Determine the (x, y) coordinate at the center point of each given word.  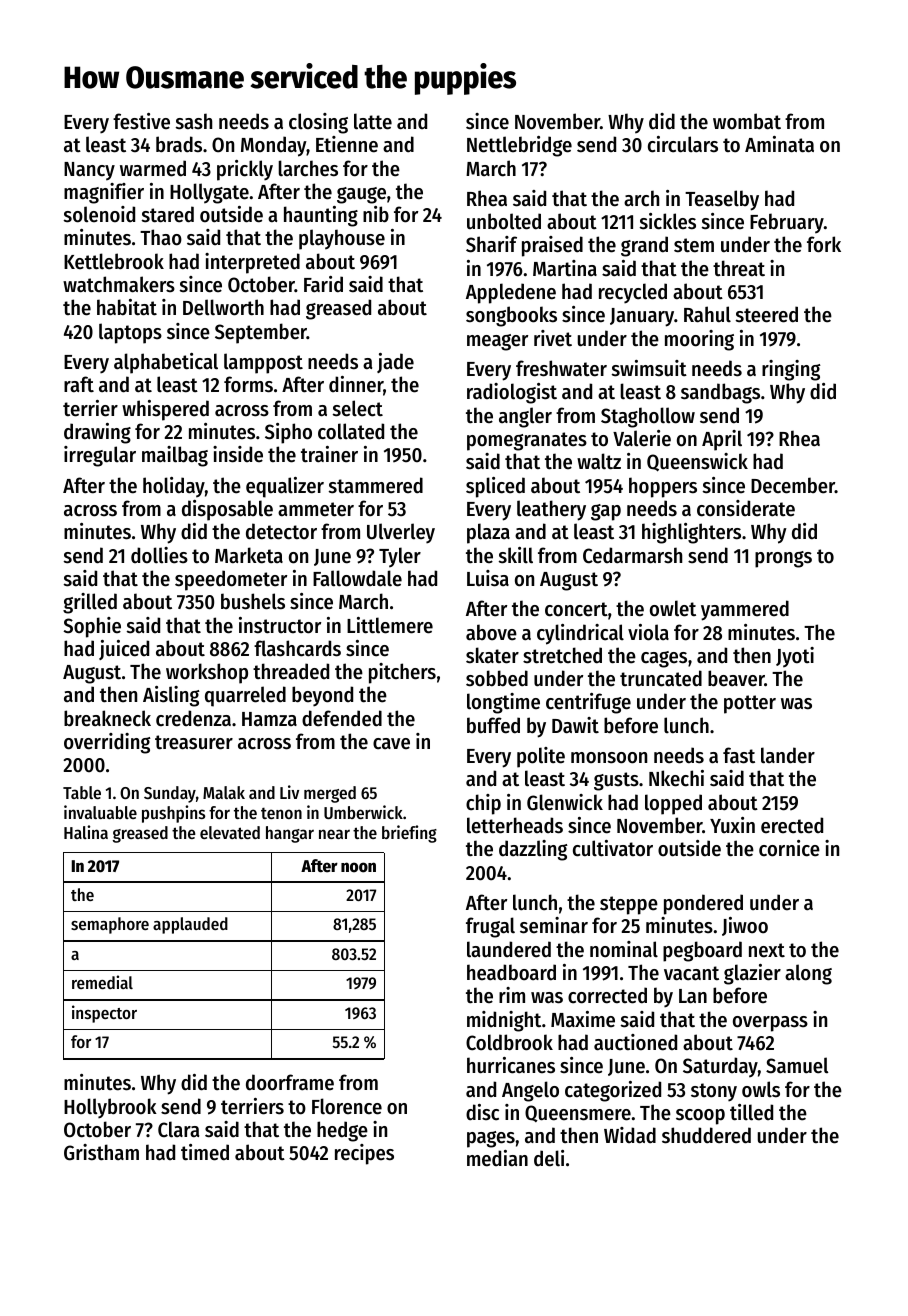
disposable (227, 510)
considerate (746, 508)
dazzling (533, 850)
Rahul (707, 314)
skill (516, 555)
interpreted (252, 263)
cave (391, 744)
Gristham (101, 1152)
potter (750, 704)
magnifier (104, 193)
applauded (190, 925)
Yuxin (732, 825)
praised (552, 246)
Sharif (491, 244)
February (787, 223)
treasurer (194, 742)
